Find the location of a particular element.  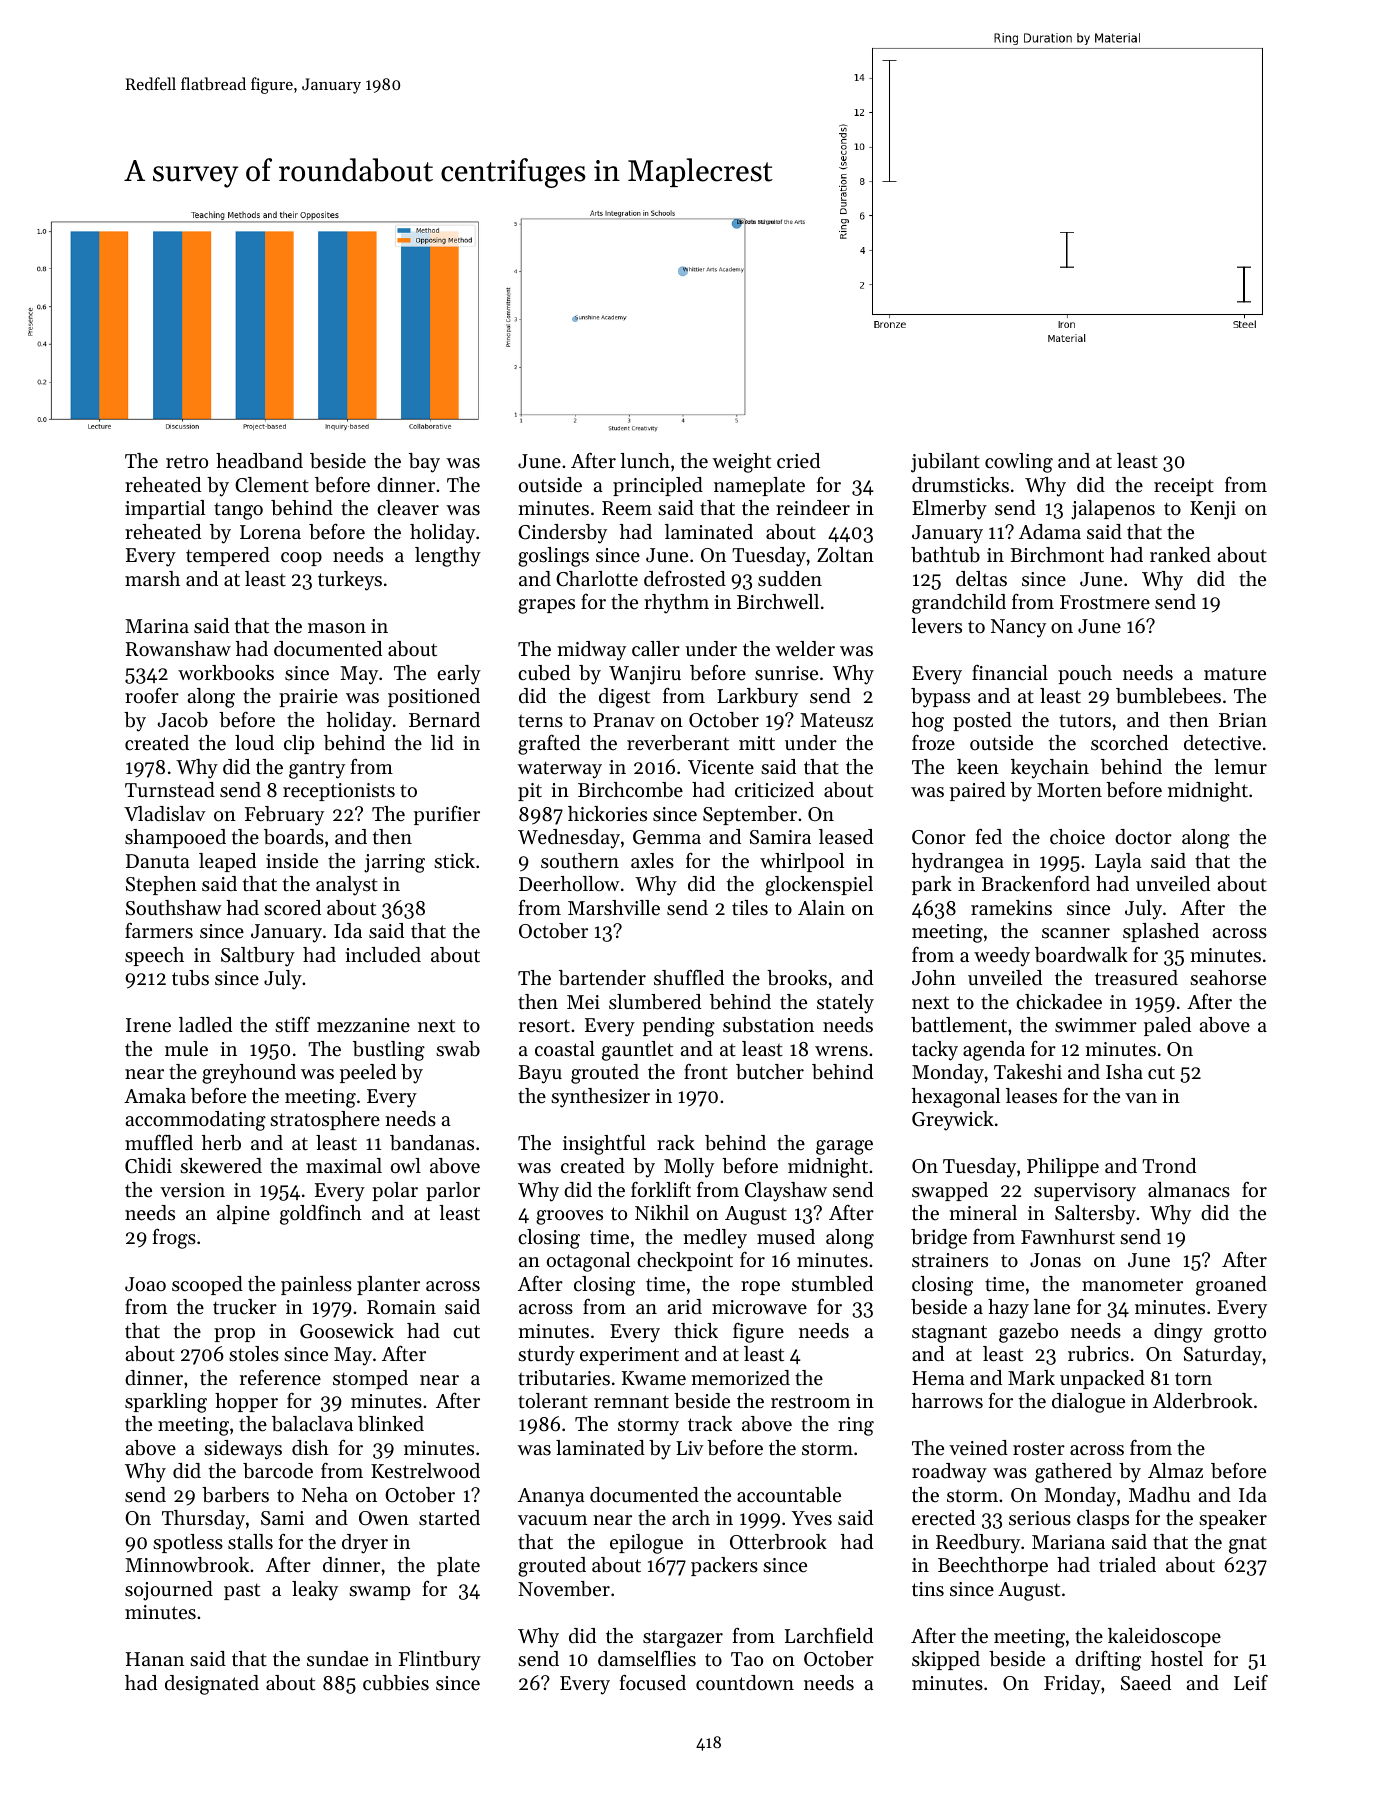

Zoltan is located at coordinates (845, 554).
